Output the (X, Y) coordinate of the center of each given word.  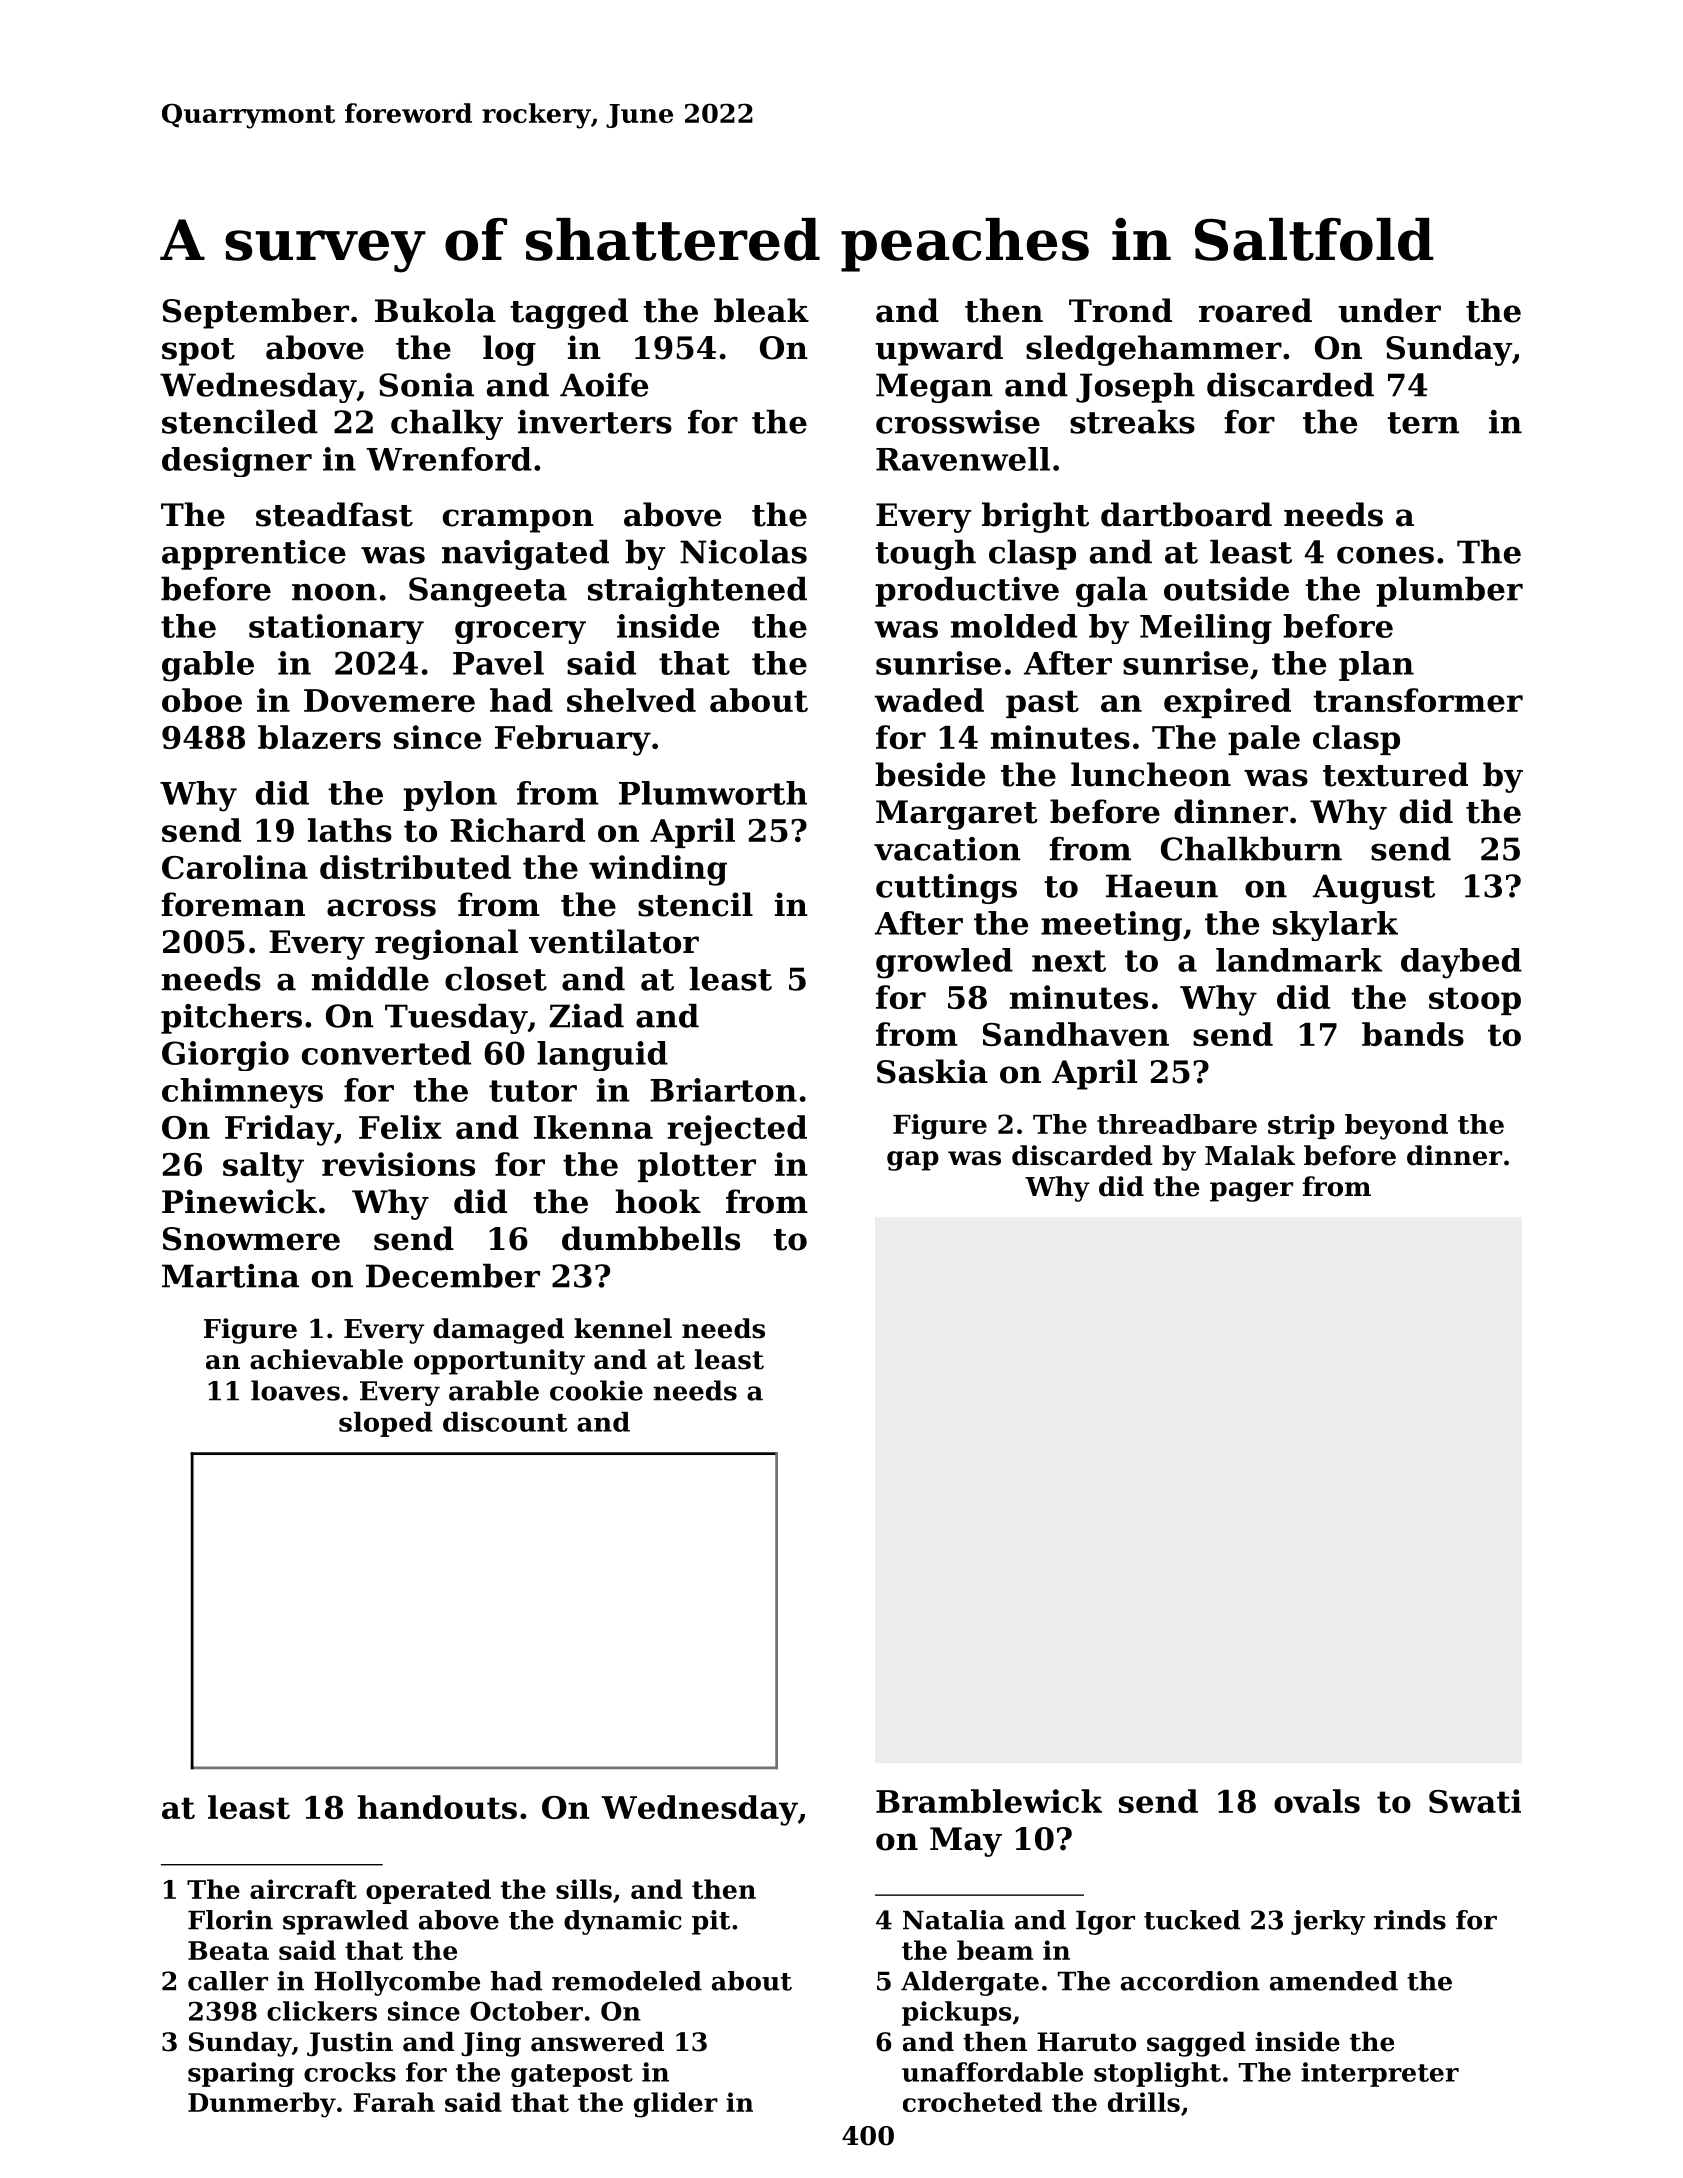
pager (1251, 1192)
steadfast (334, 514)
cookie (596, 1390)
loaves (295, 1390)
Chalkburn (1251, 848)
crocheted (972, 2102)
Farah (394, 2102)
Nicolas (743, 551)
